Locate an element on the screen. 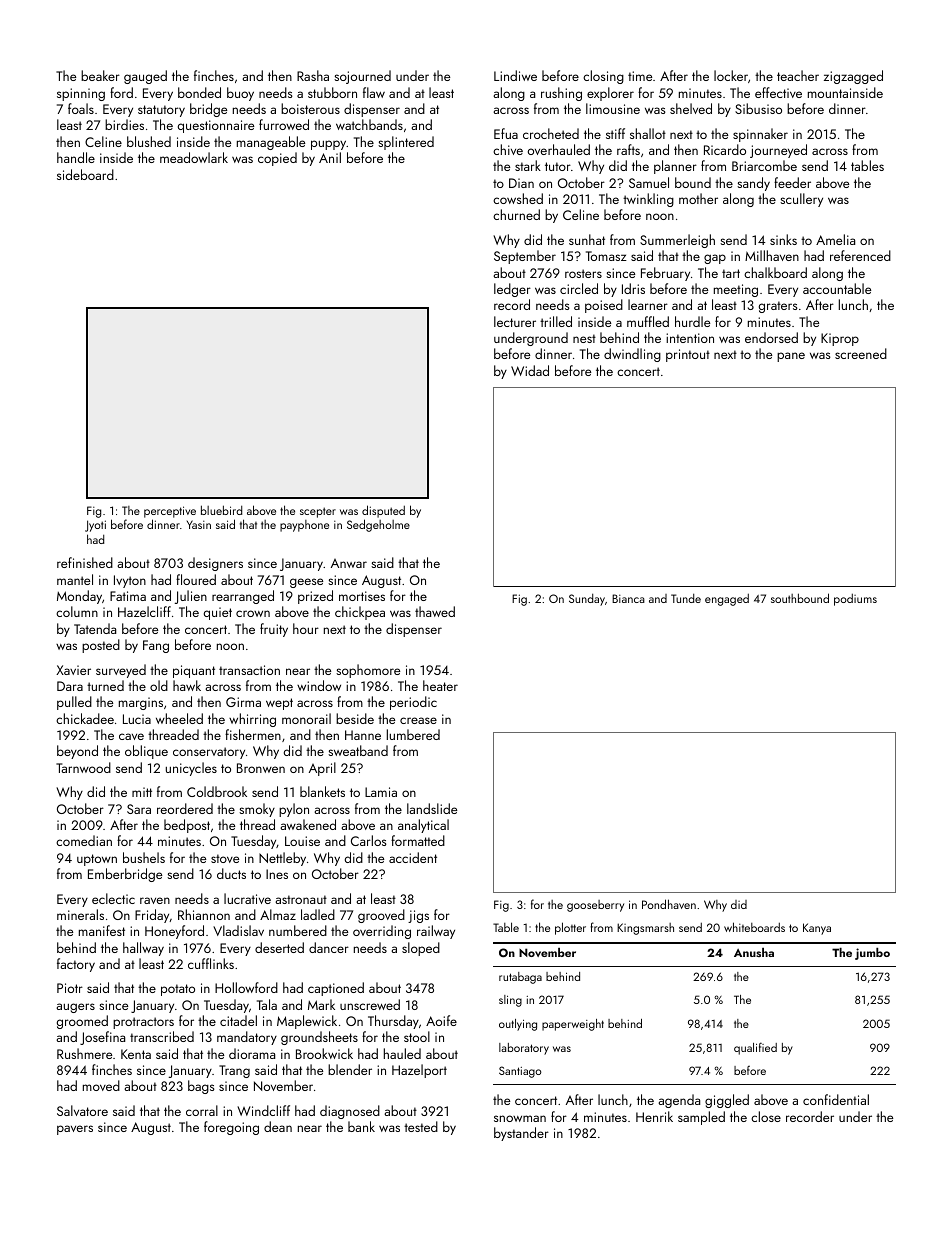  Rasha is located at coordinates (313, 75).
